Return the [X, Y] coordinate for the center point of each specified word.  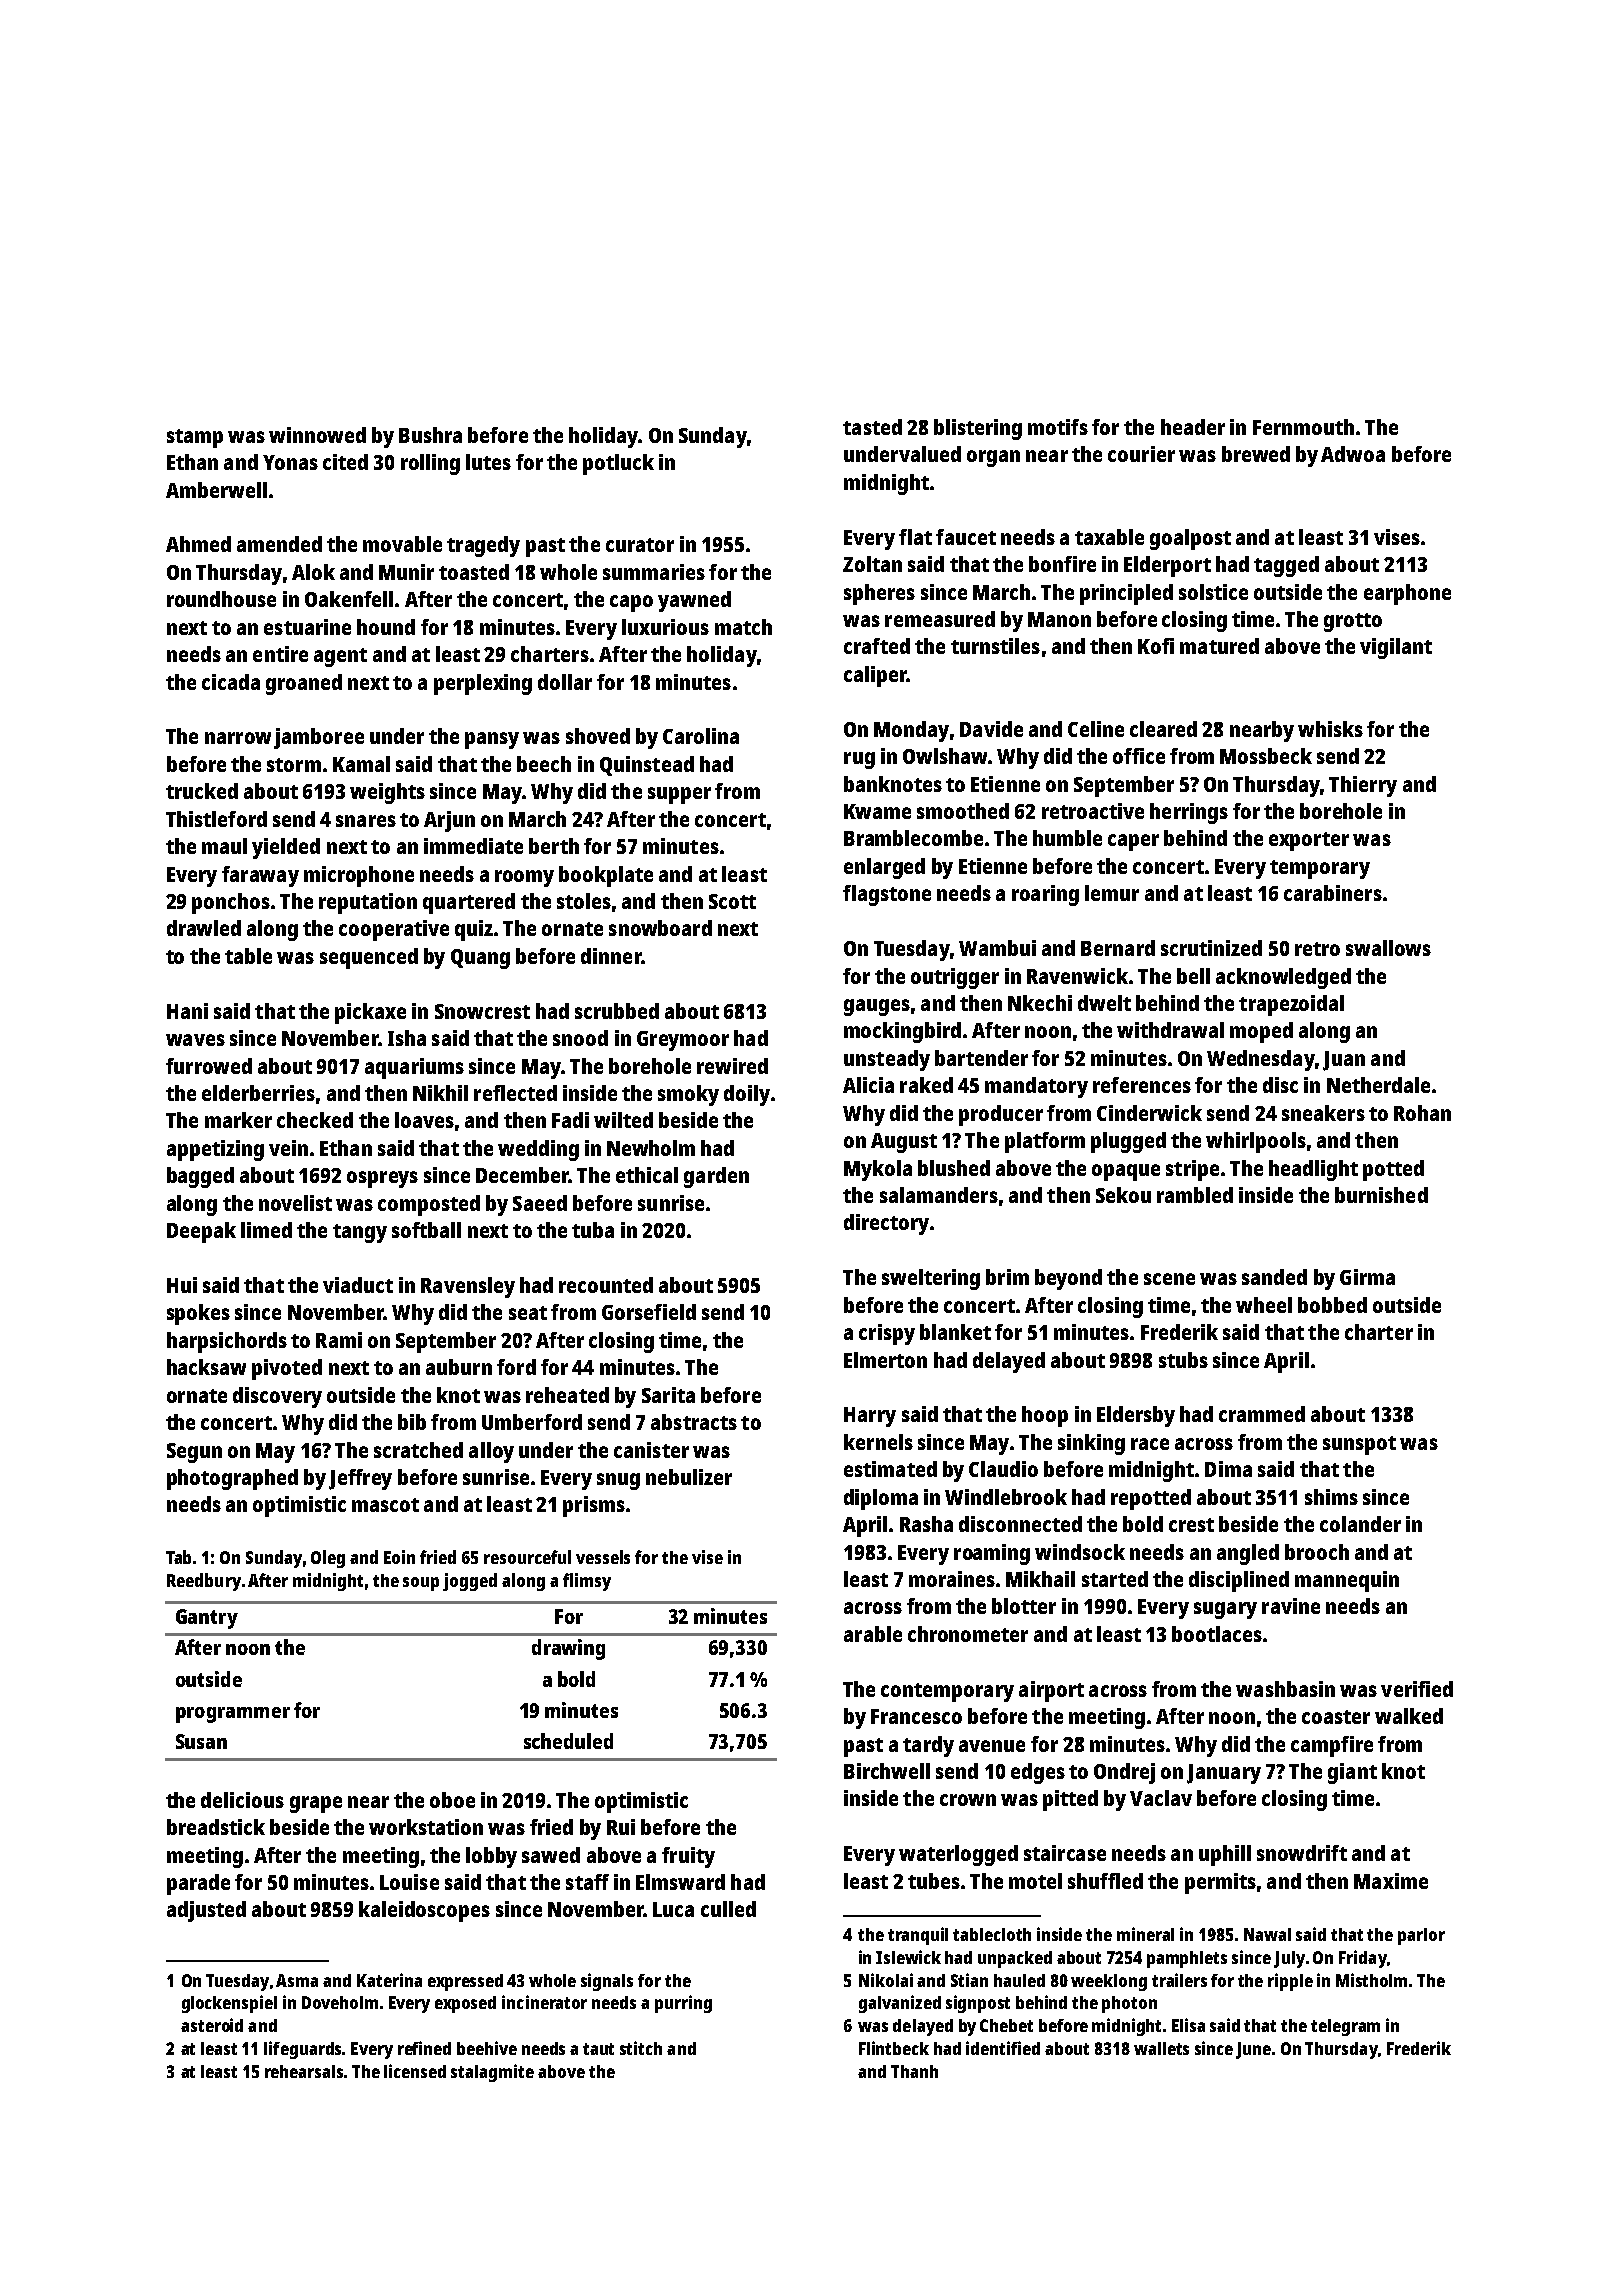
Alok [313, 572]
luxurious [665, 627]
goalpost [1190, 539]
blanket [955, 1332]
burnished [1381, 1195]
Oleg [328, 1559]
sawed [551, 1855]
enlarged [884, 868]
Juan [1344, 1061]
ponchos [231, 903]
